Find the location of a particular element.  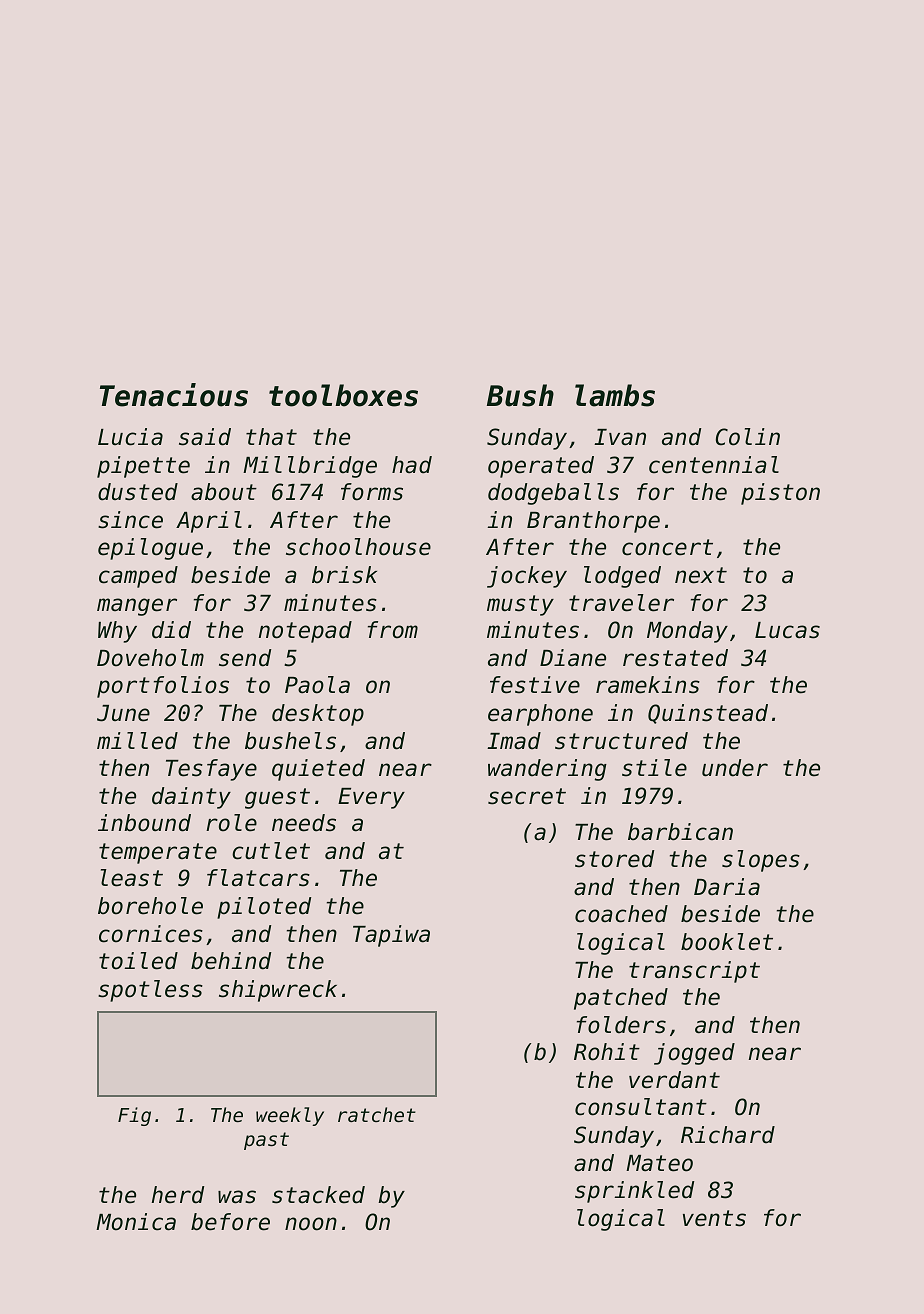

inbound is located at coordinates (144, 823).
